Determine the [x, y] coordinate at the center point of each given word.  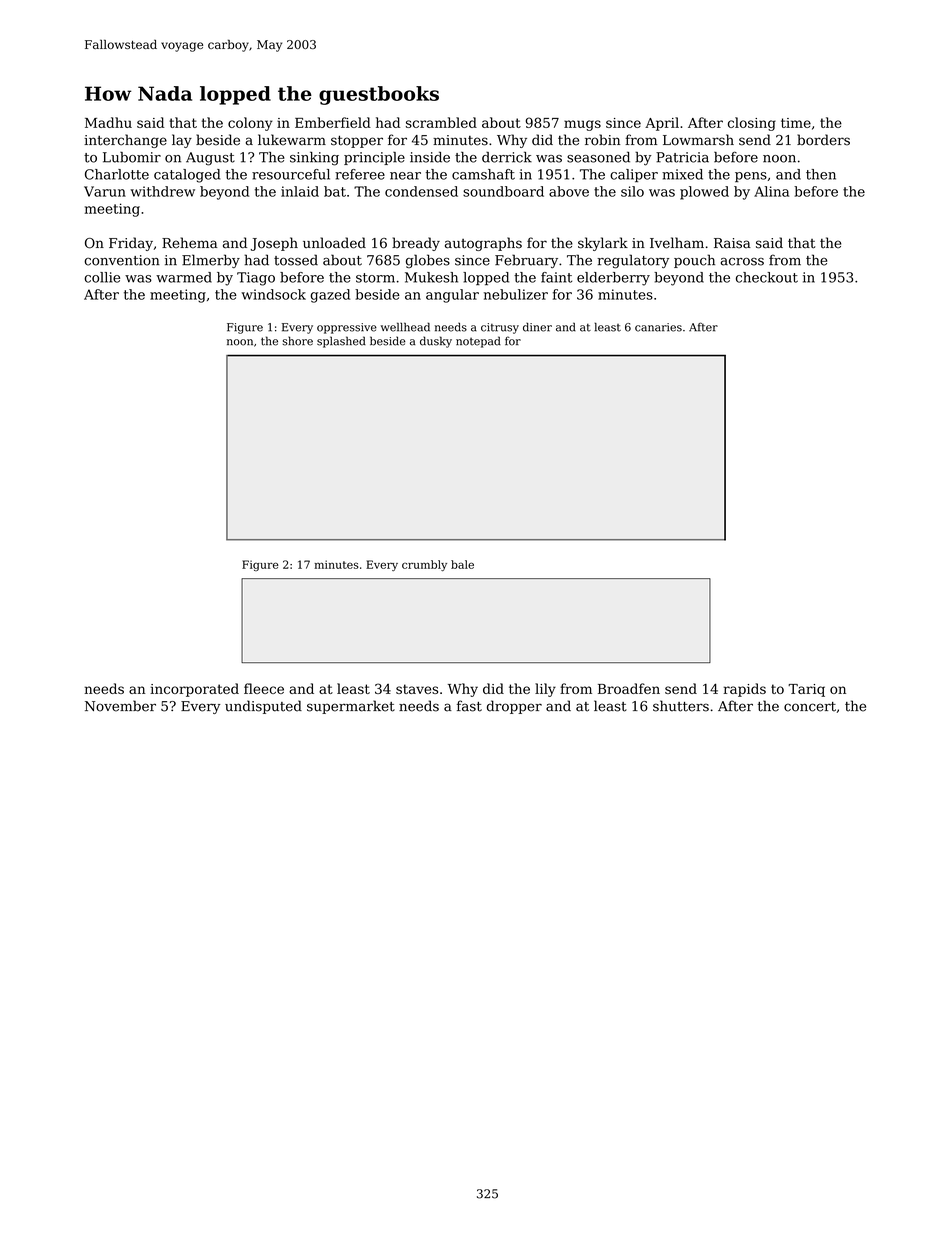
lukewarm [292, 140]
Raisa [732, 243]
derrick [507, 157]
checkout [767, 277]
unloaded [334, 243]
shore [298, 341]
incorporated [194, 690]
